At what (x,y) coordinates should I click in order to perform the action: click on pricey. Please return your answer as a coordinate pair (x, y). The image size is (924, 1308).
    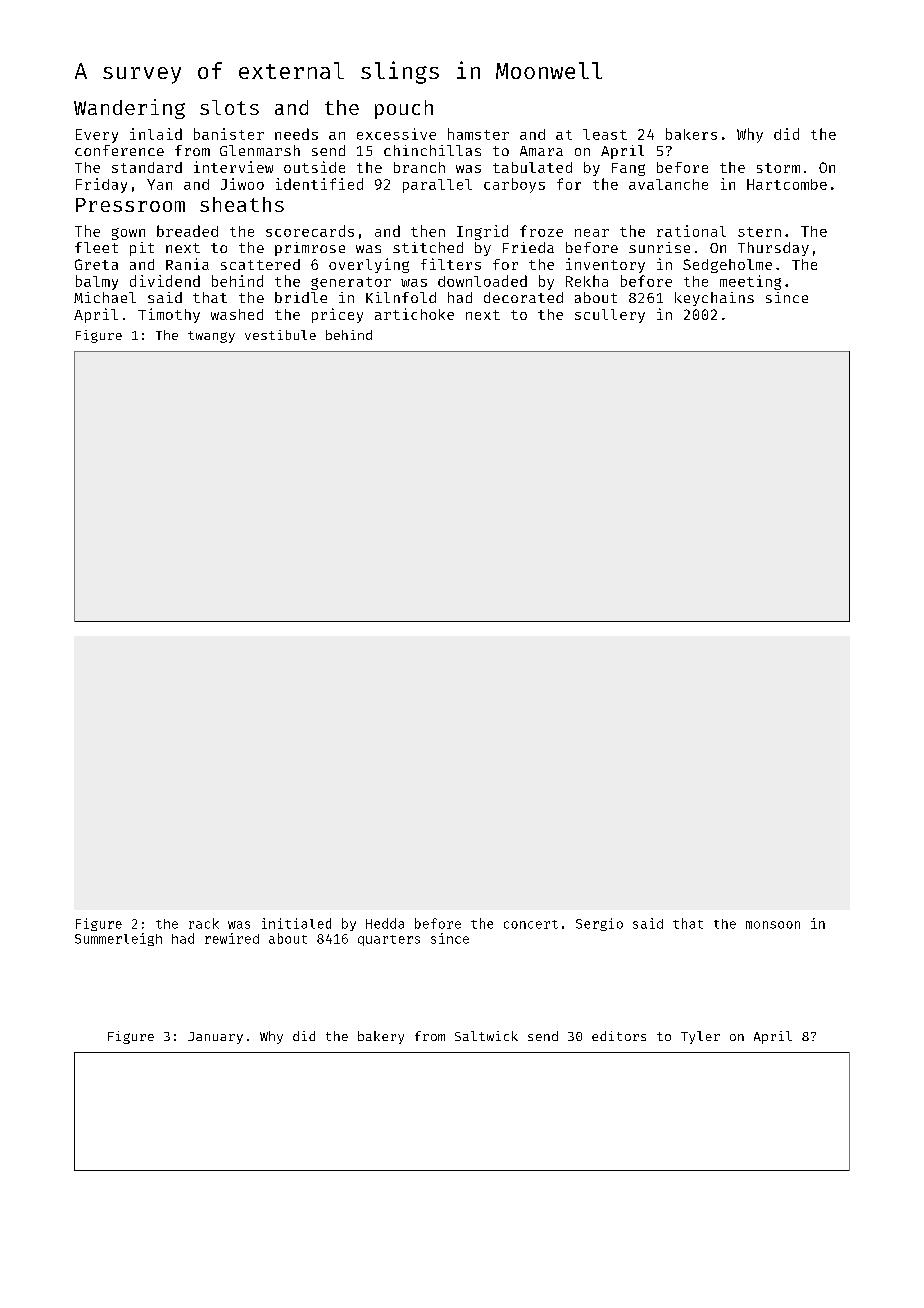
    Looking at the image, I should click on (337, 315).
